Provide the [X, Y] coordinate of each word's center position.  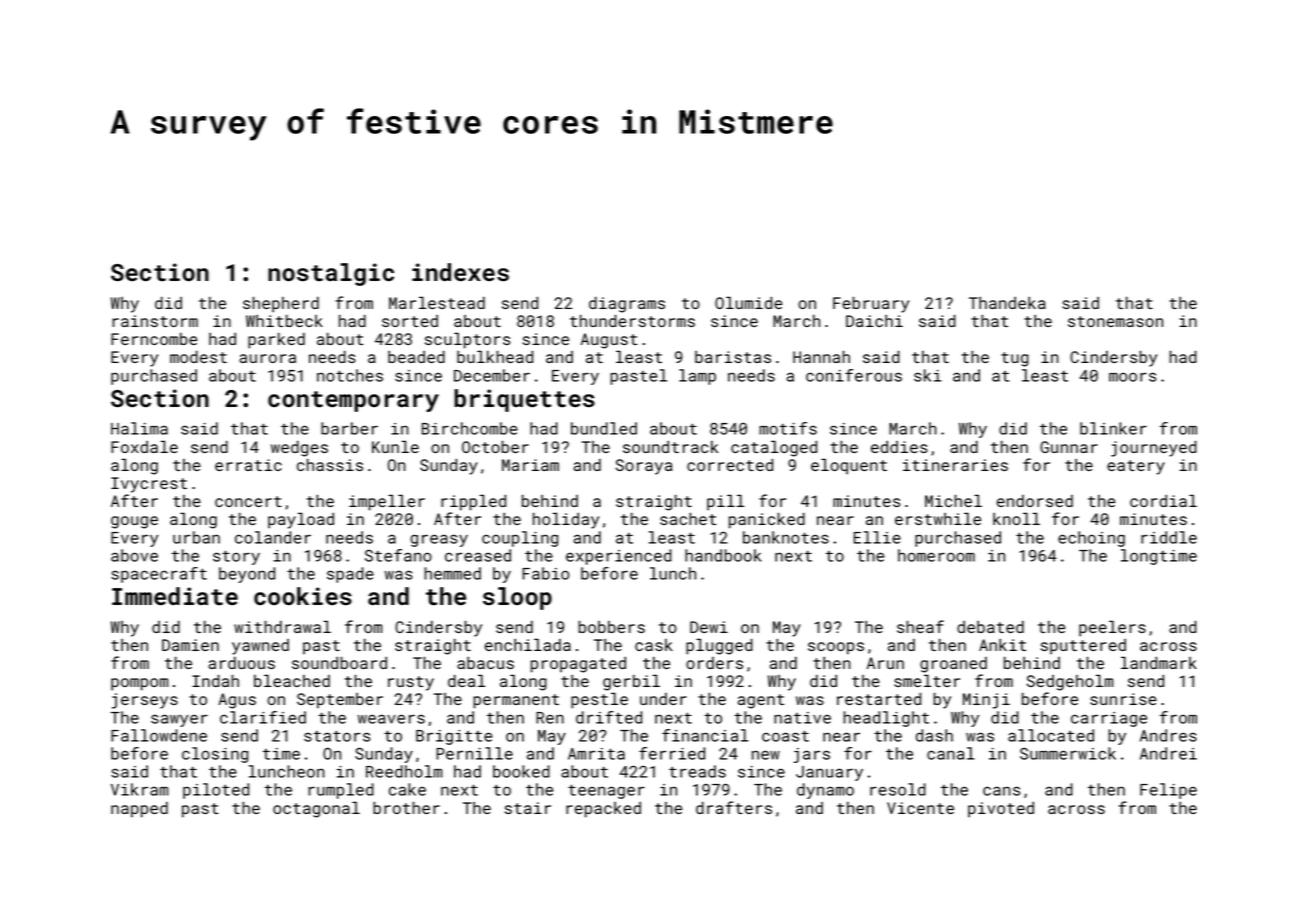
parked [276, 340]
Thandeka [1007, 302]
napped [139, 809]
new [766, 755]
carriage [1109, 719]
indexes [460, 272]
